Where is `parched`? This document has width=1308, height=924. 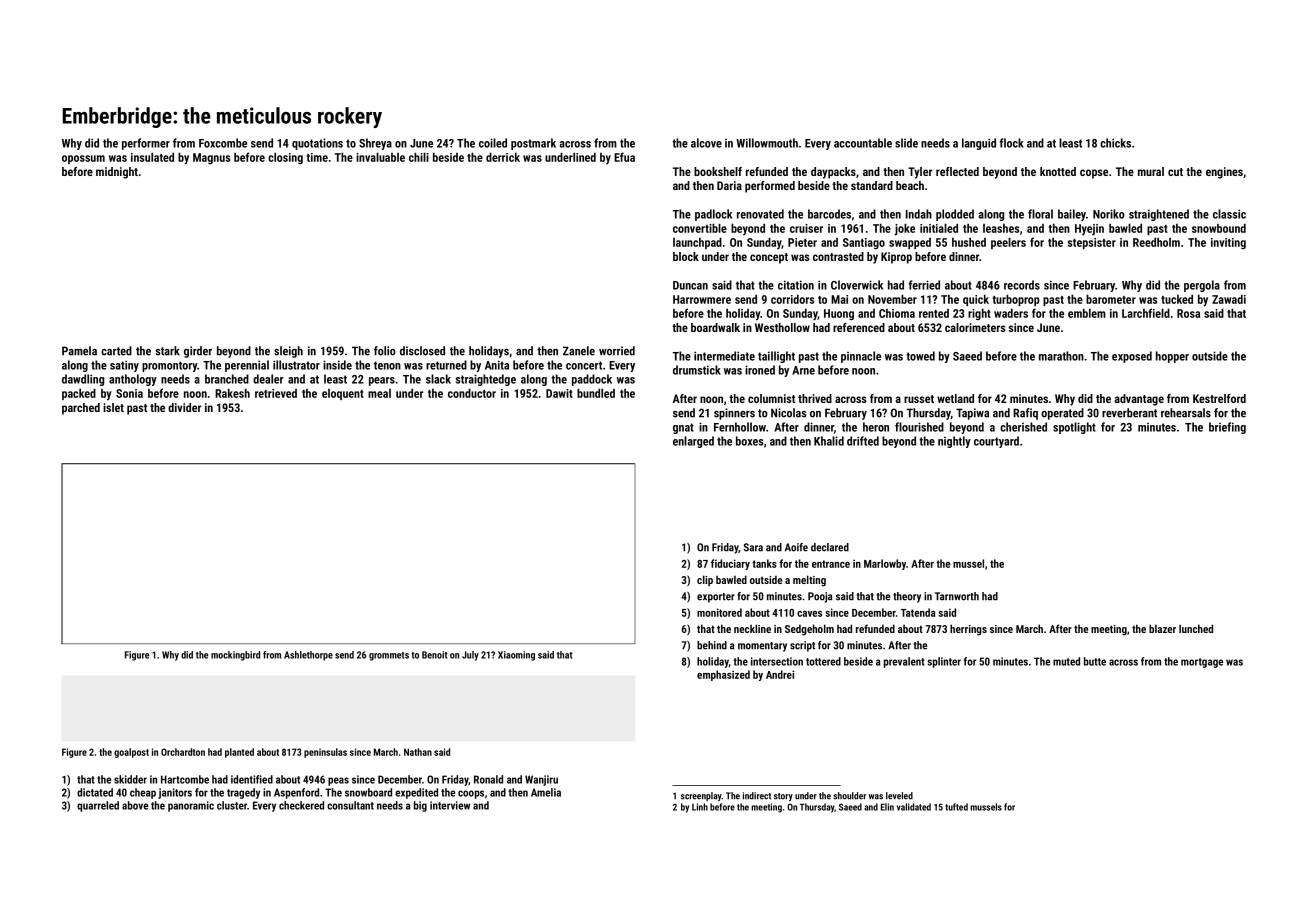
parched is located at coordinates (81, 409).
